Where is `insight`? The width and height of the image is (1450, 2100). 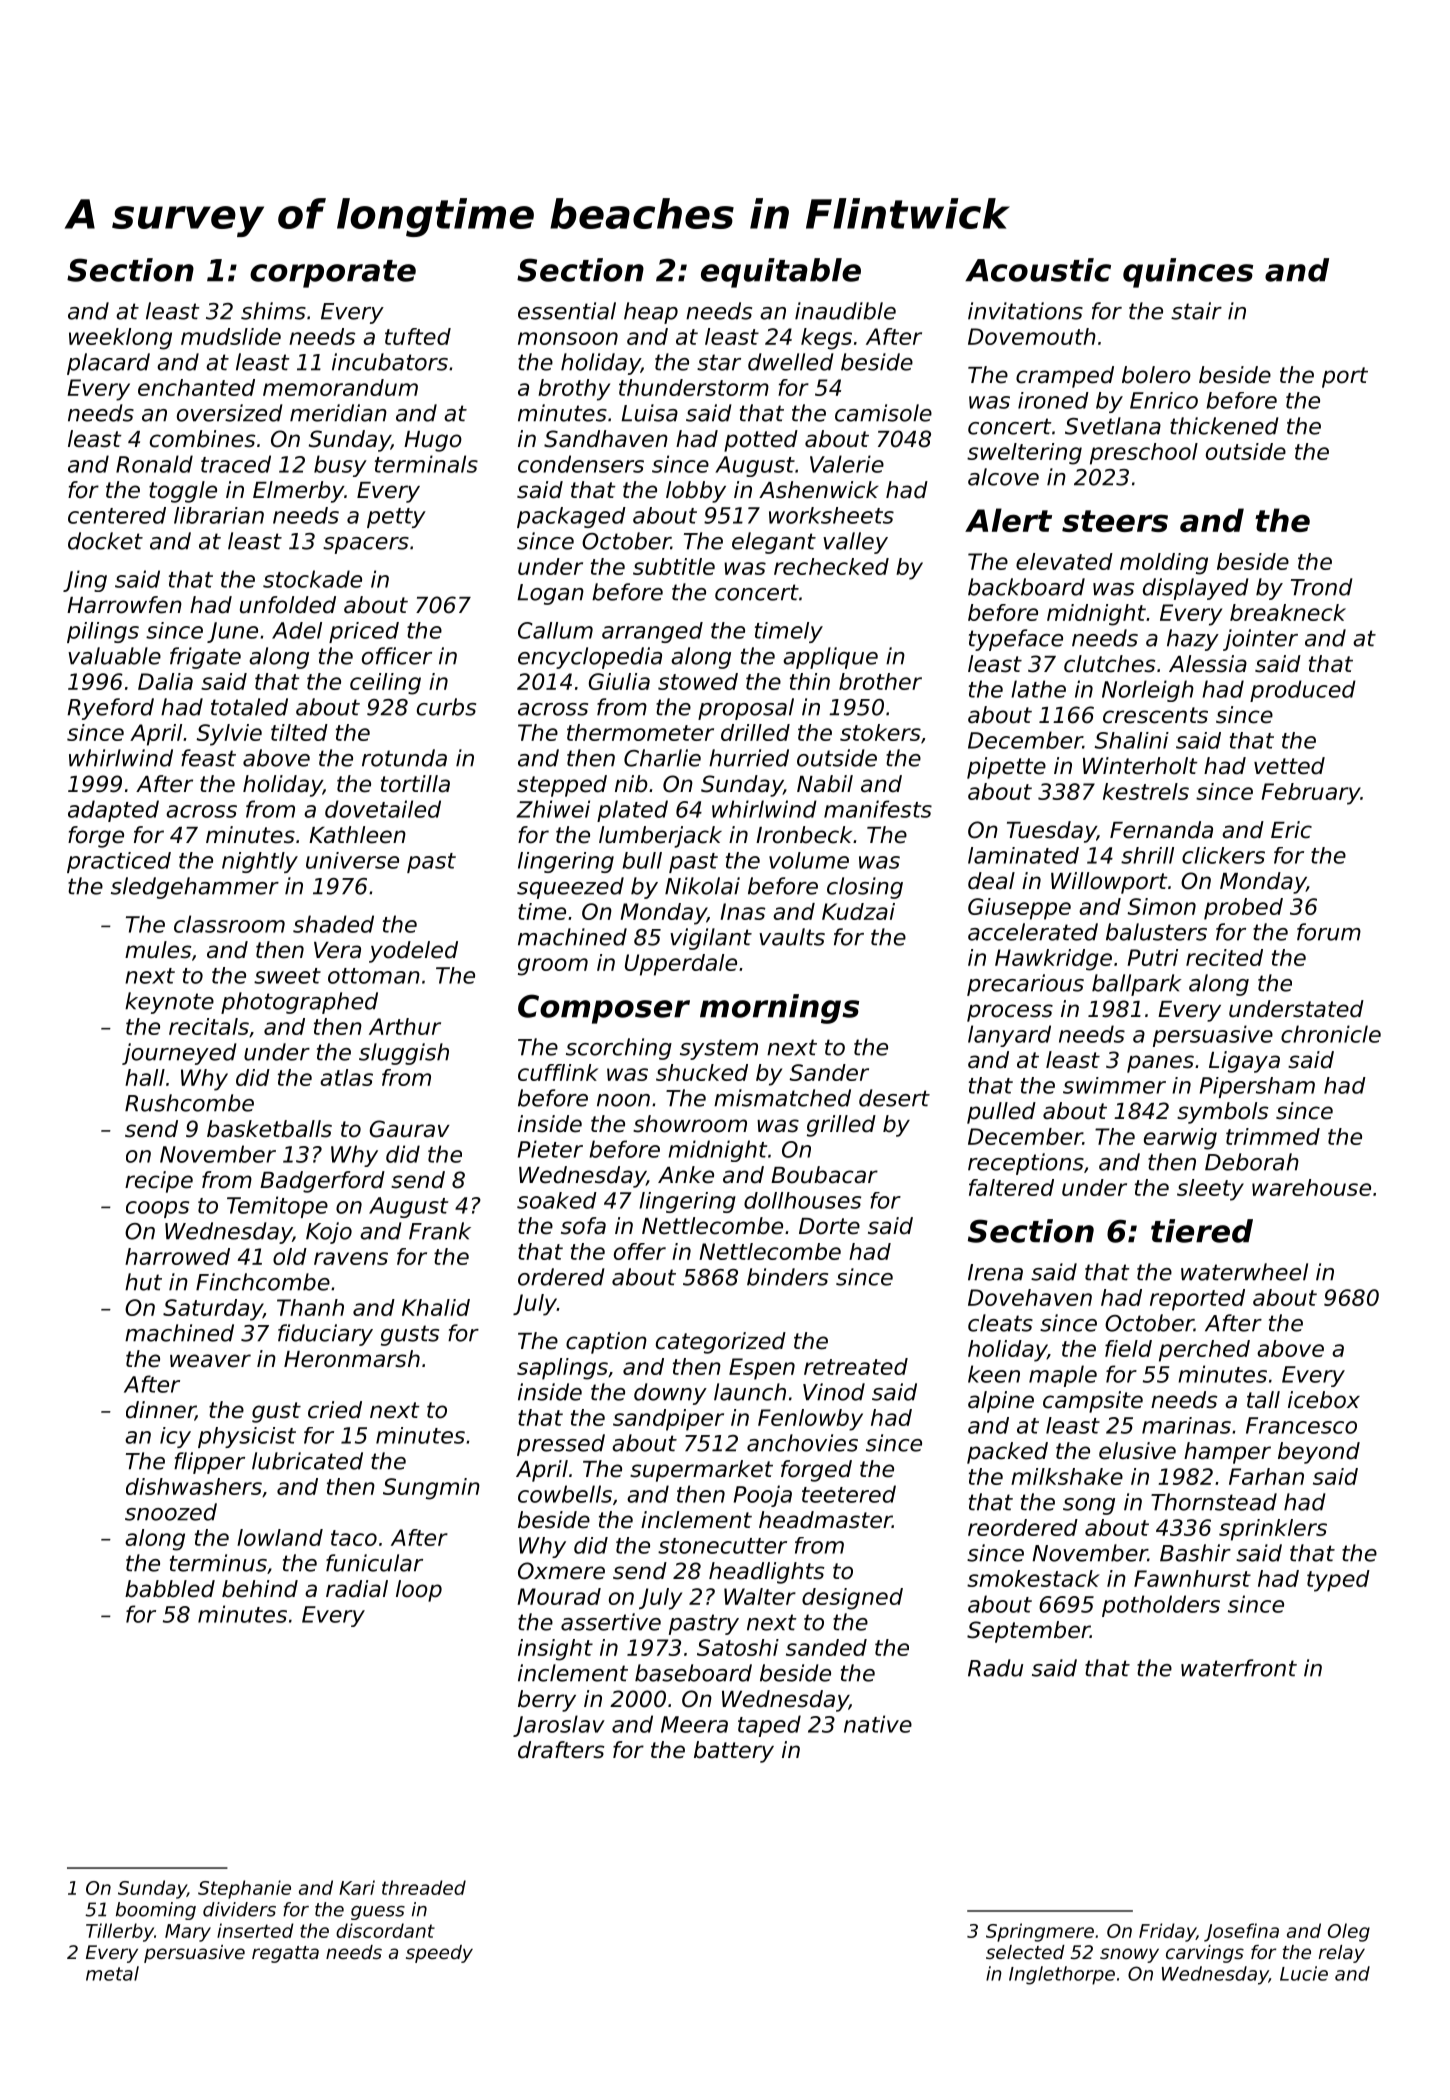
insight is located at coordinates (555, 1650).
